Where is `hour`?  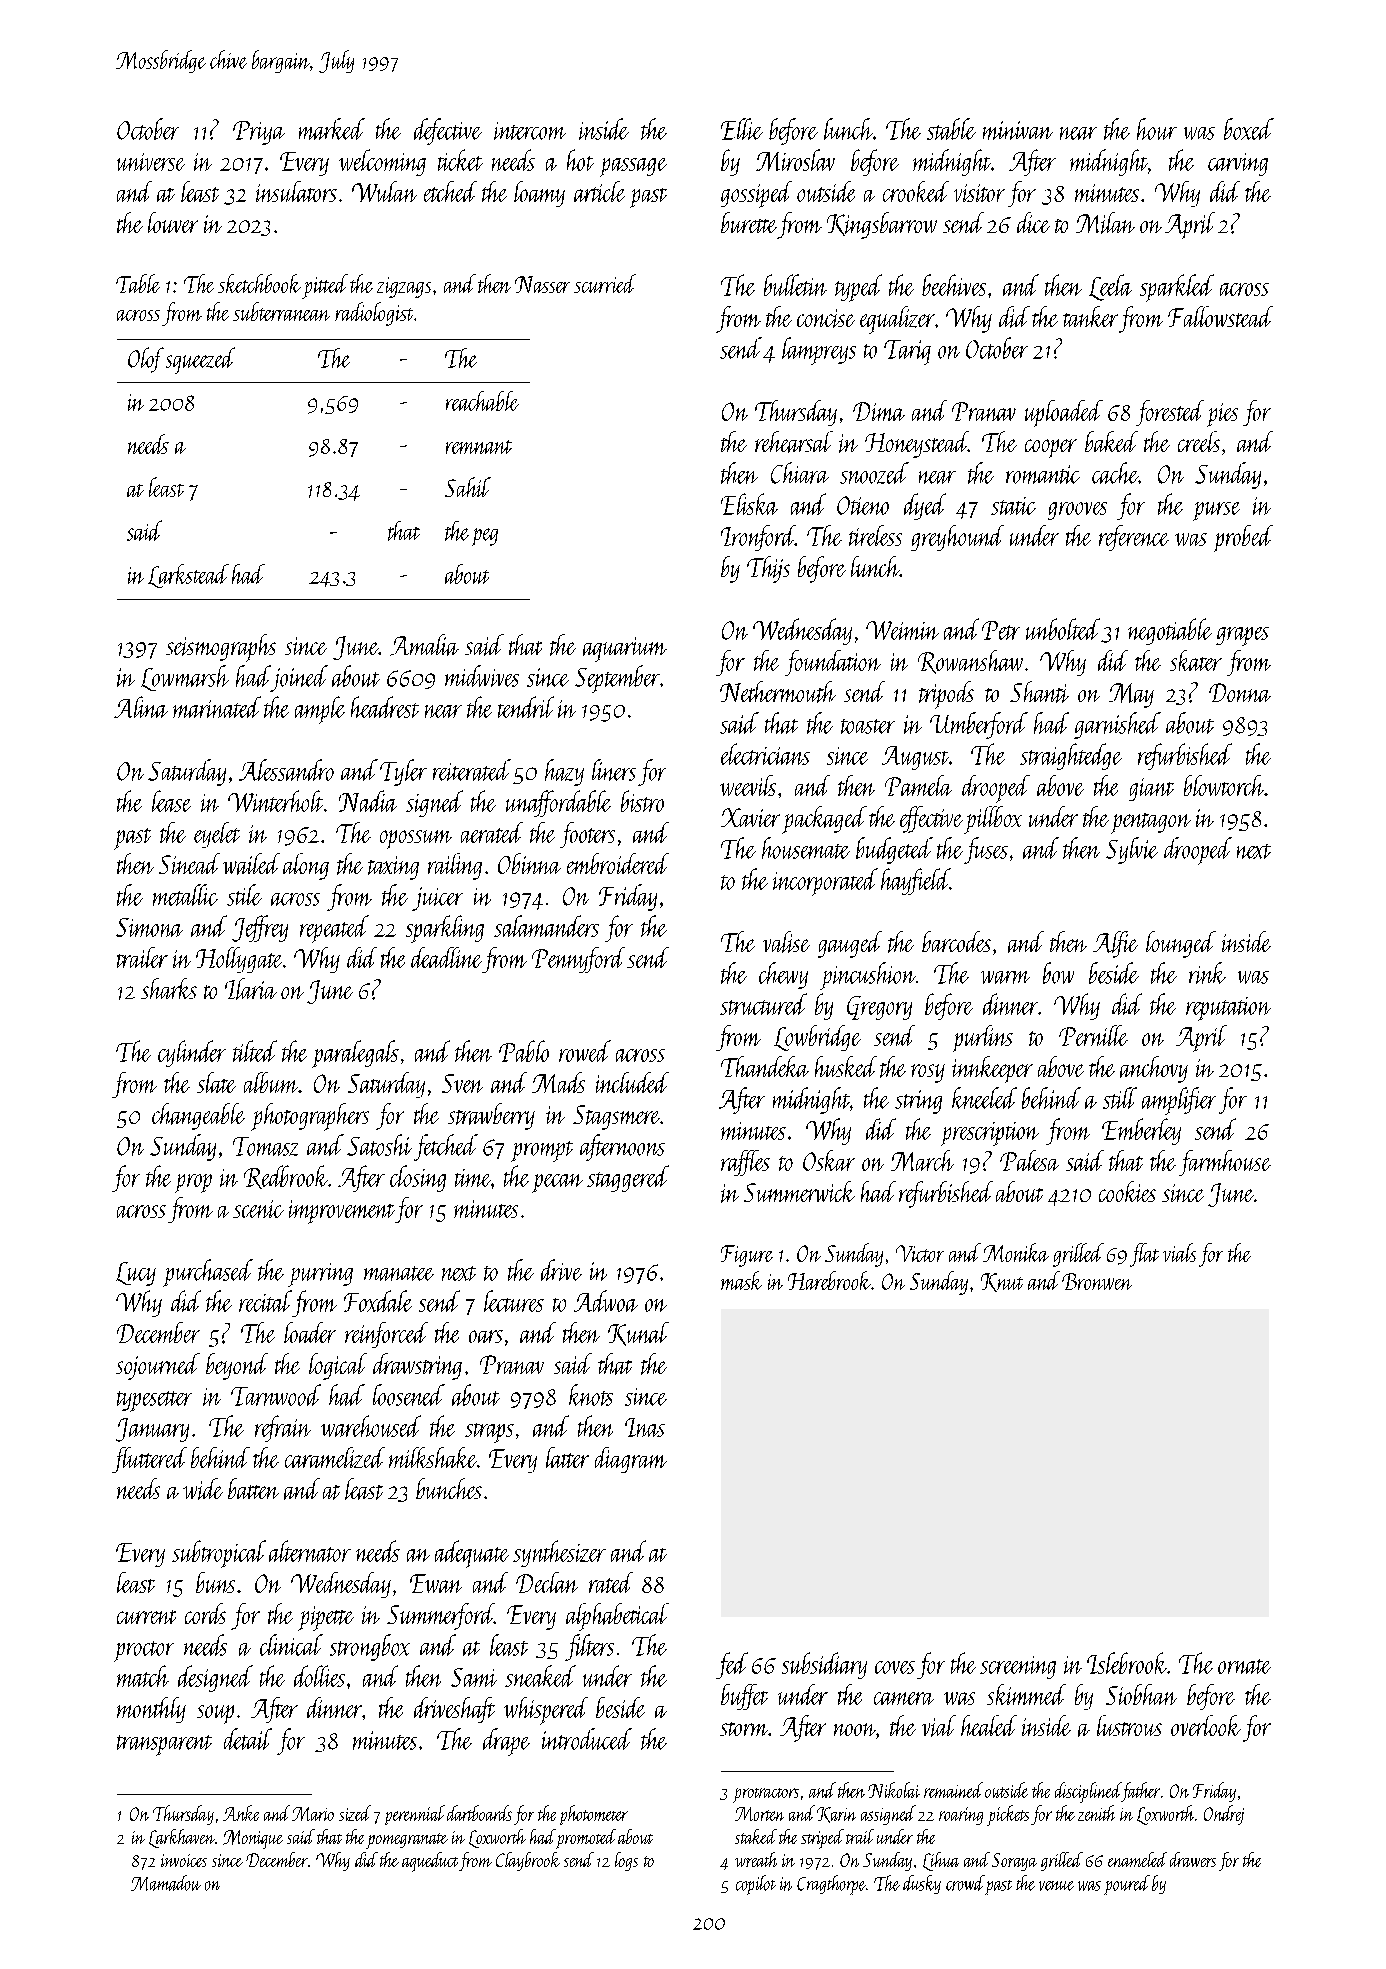
hour is located at coordinates (1157, 129).
